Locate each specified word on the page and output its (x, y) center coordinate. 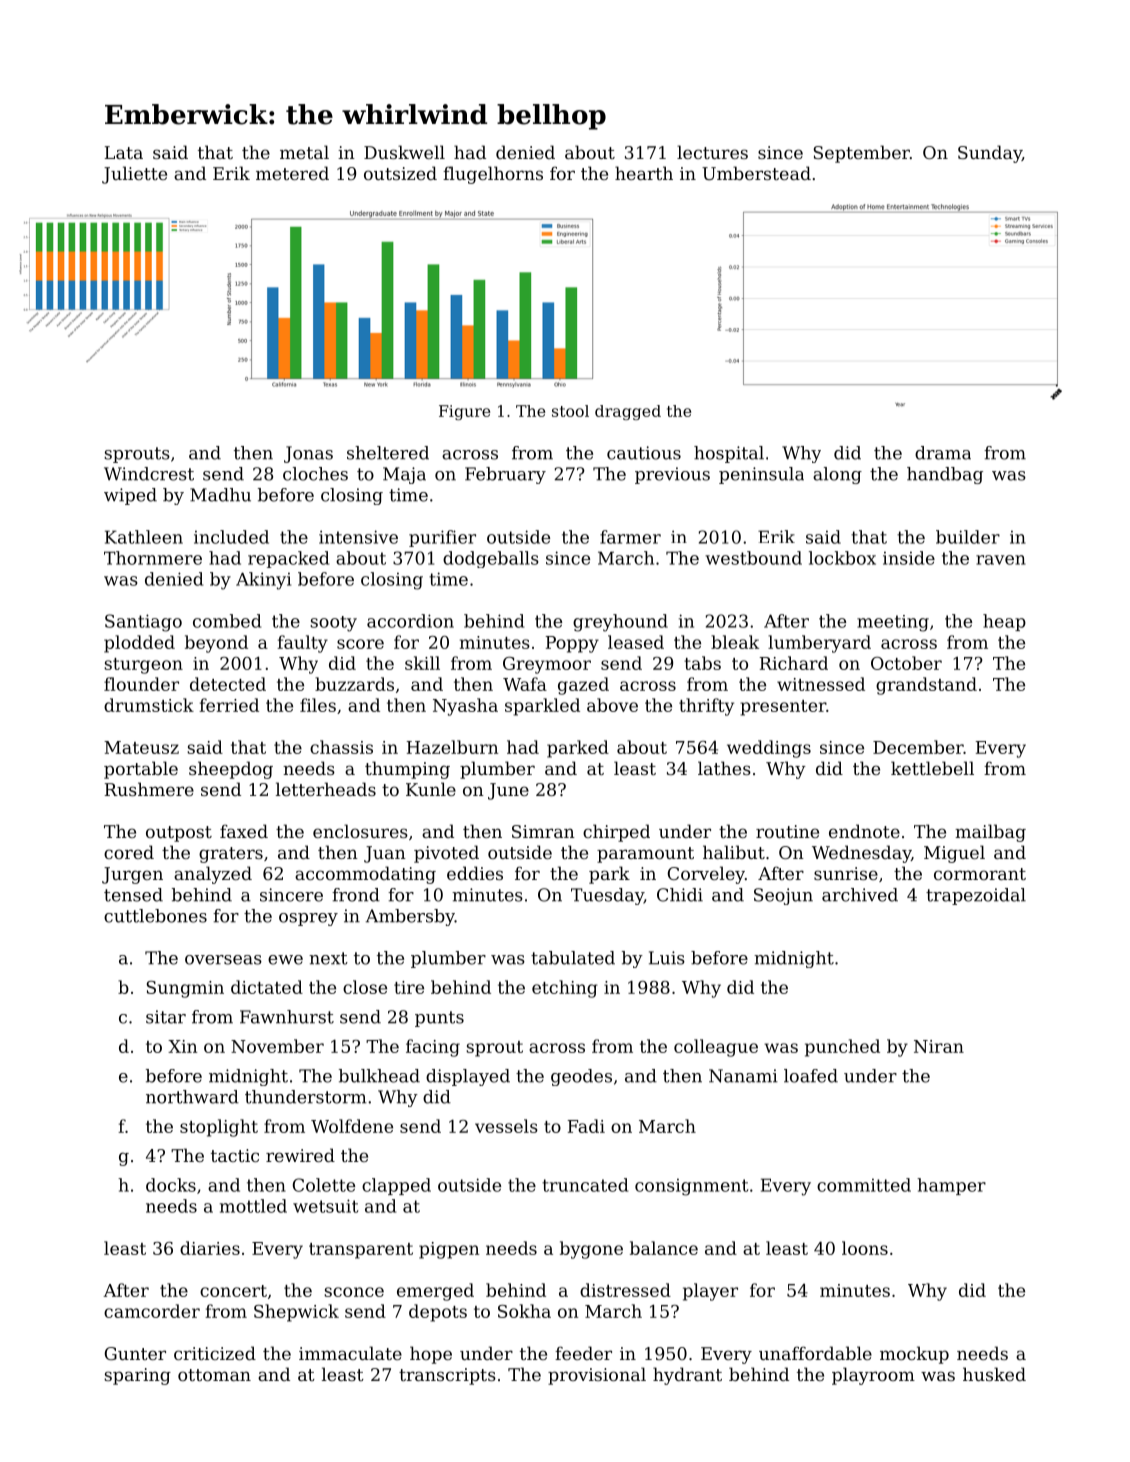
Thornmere (153, 558)
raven (1001, 560)
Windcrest (149, 474)
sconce (354, 1292)
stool (570, 411)
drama (943, 453)
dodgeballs (491, 559)
